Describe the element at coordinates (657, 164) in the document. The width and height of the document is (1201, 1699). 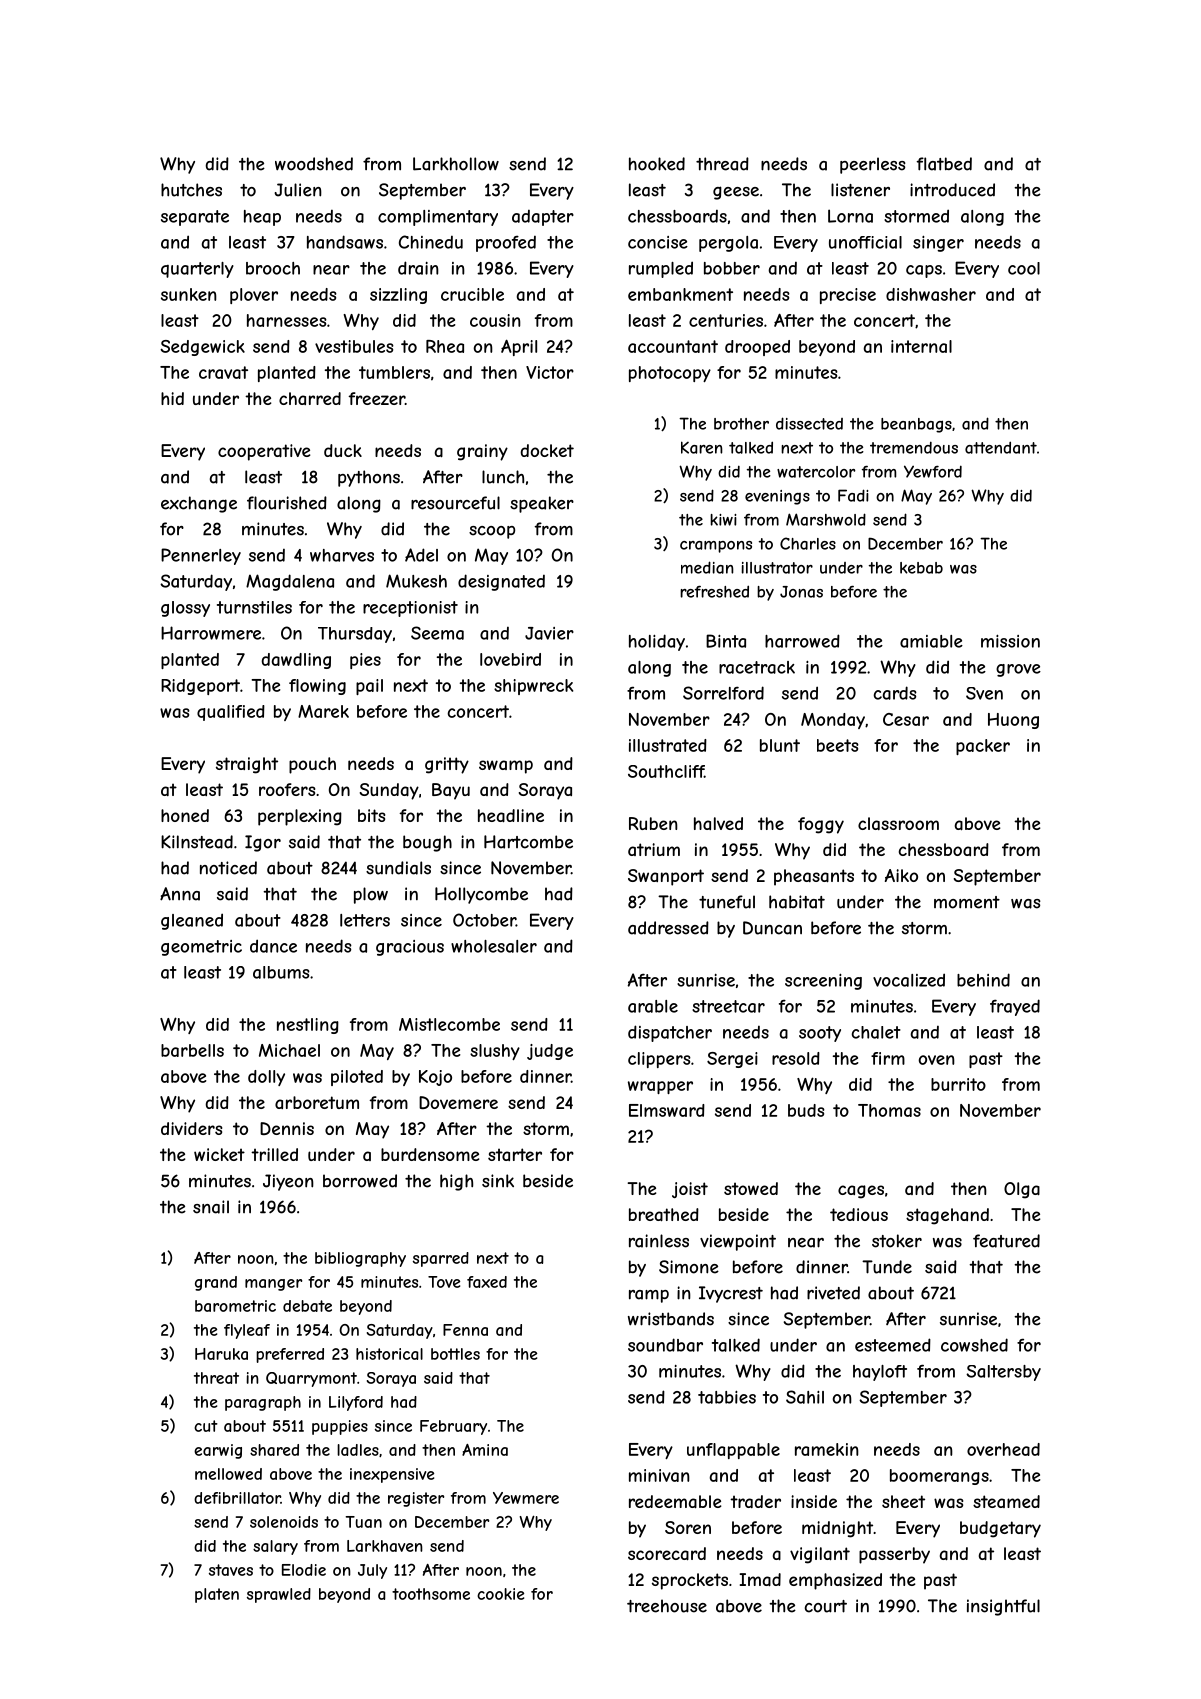
I see `hooked` at that location.
